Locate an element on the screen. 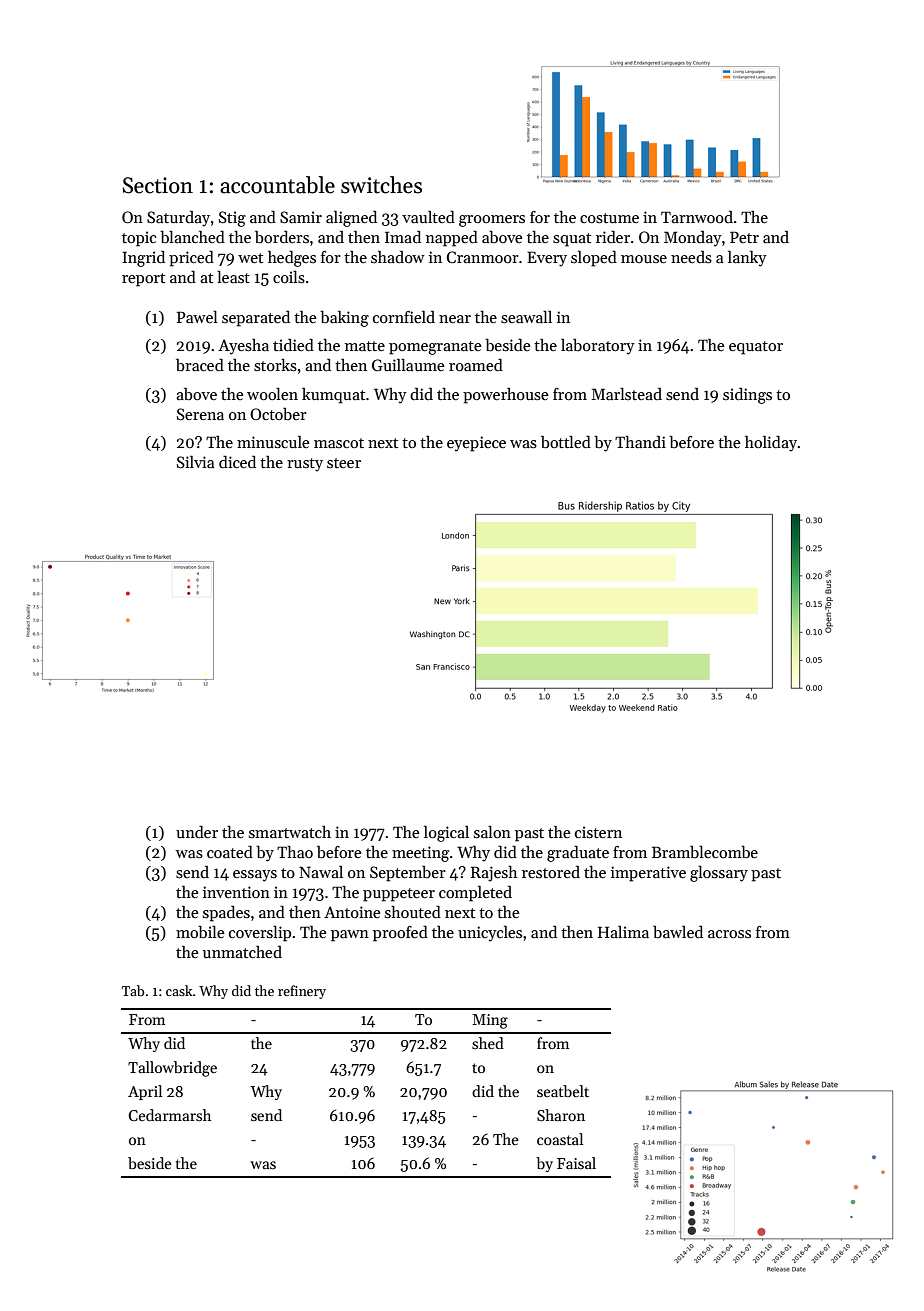  Section is located at coordinates (158, 185).
